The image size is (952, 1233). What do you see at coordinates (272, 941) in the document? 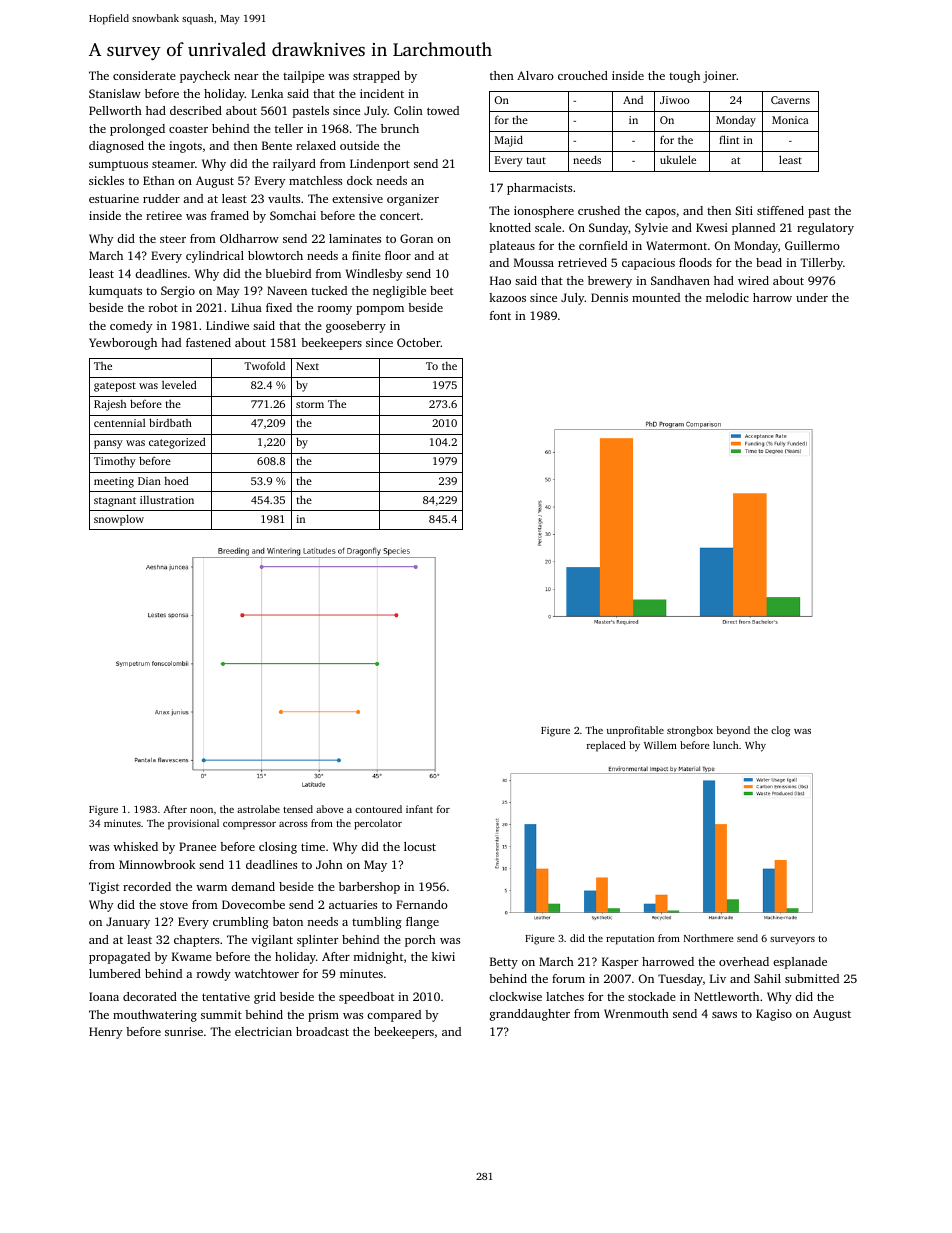
I see `vigilant` at bounding box center [272, 941].
